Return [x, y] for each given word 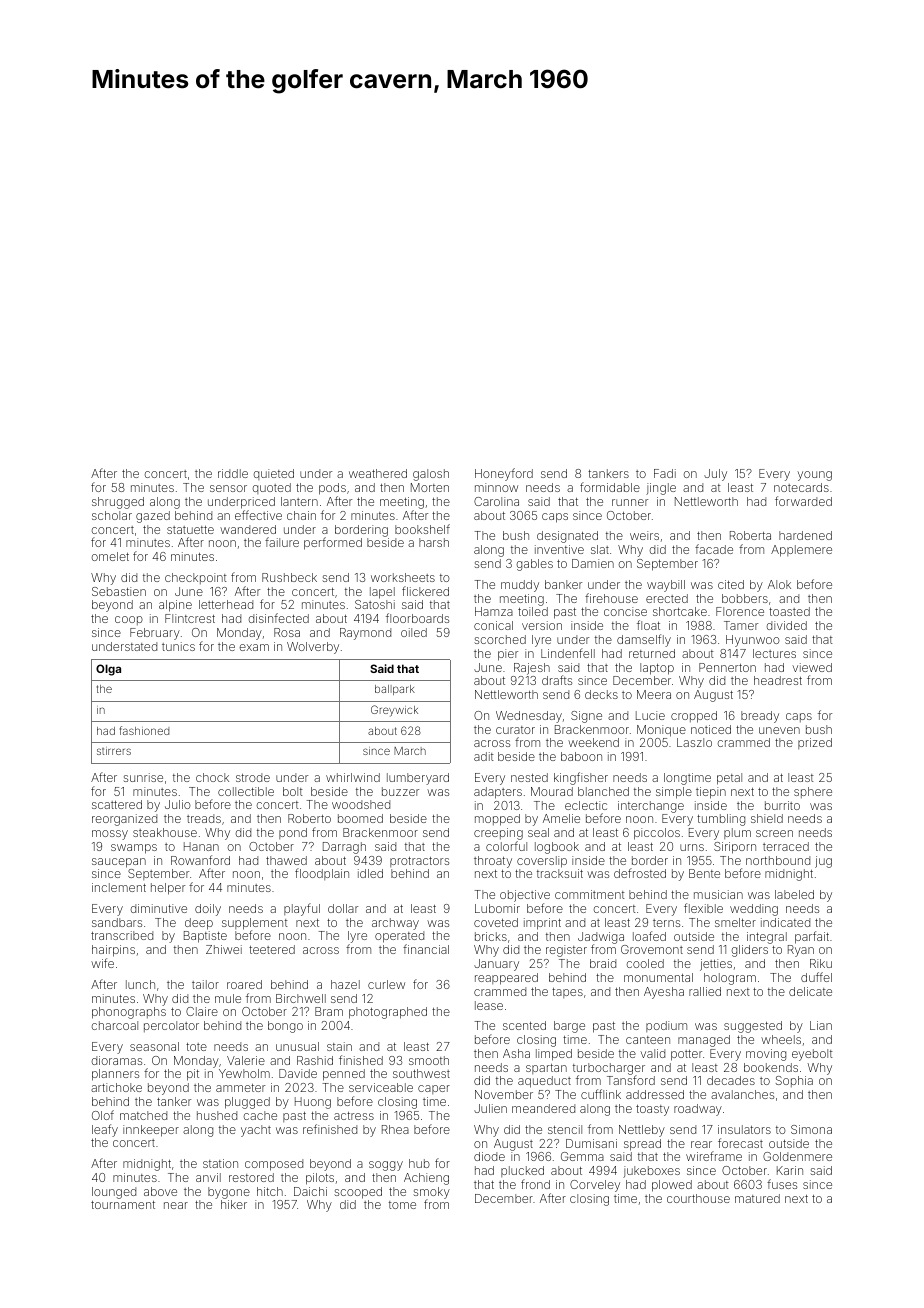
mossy [110, 835]
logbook [557, 848]
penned [344, 1075]
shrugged [118, 503]
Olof [103, 1115]
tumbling [721, 820]
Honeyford [504, 474]
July [715, 475]
